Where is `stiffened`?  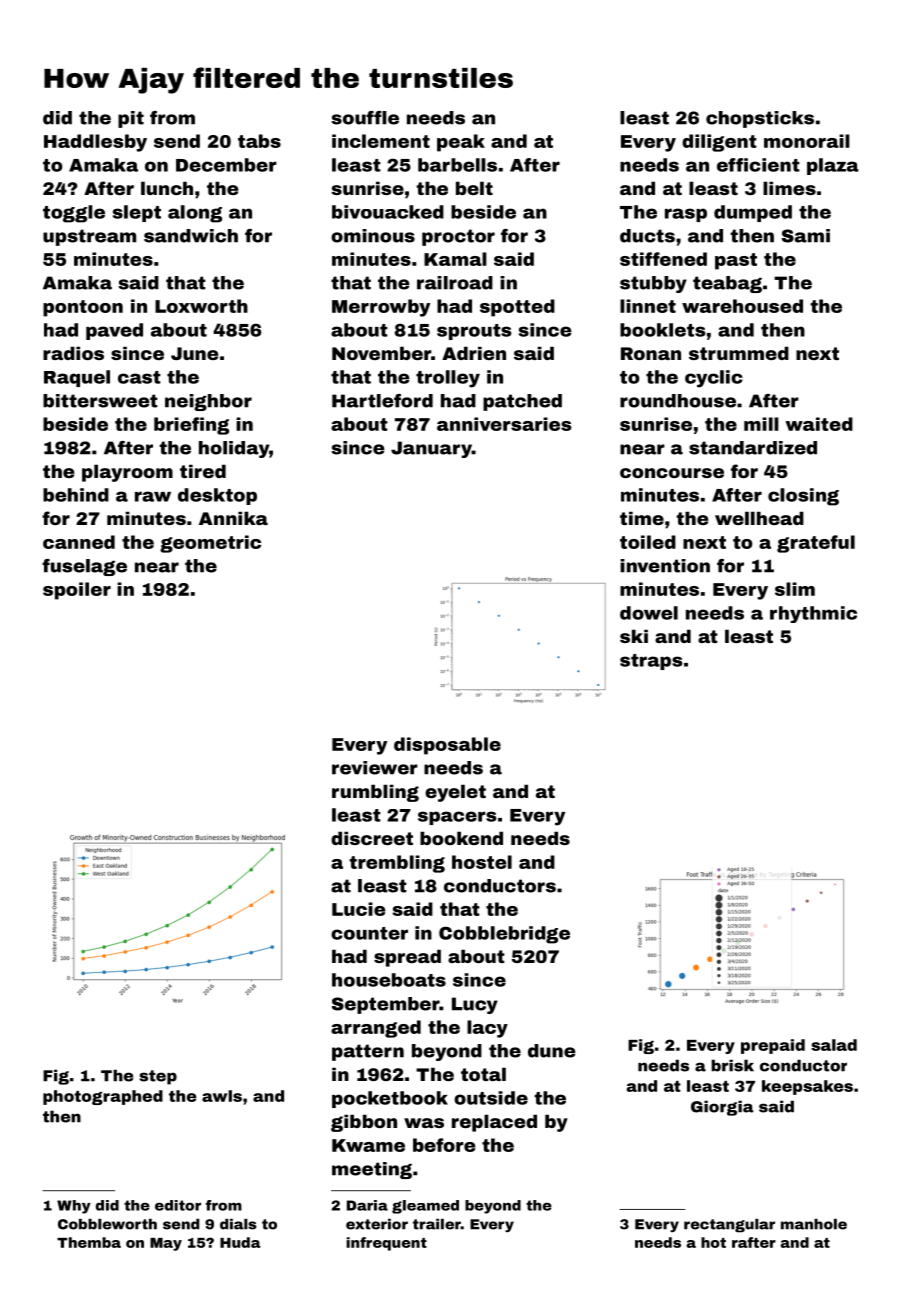 stiffened is located at coordinates (663, 259).
